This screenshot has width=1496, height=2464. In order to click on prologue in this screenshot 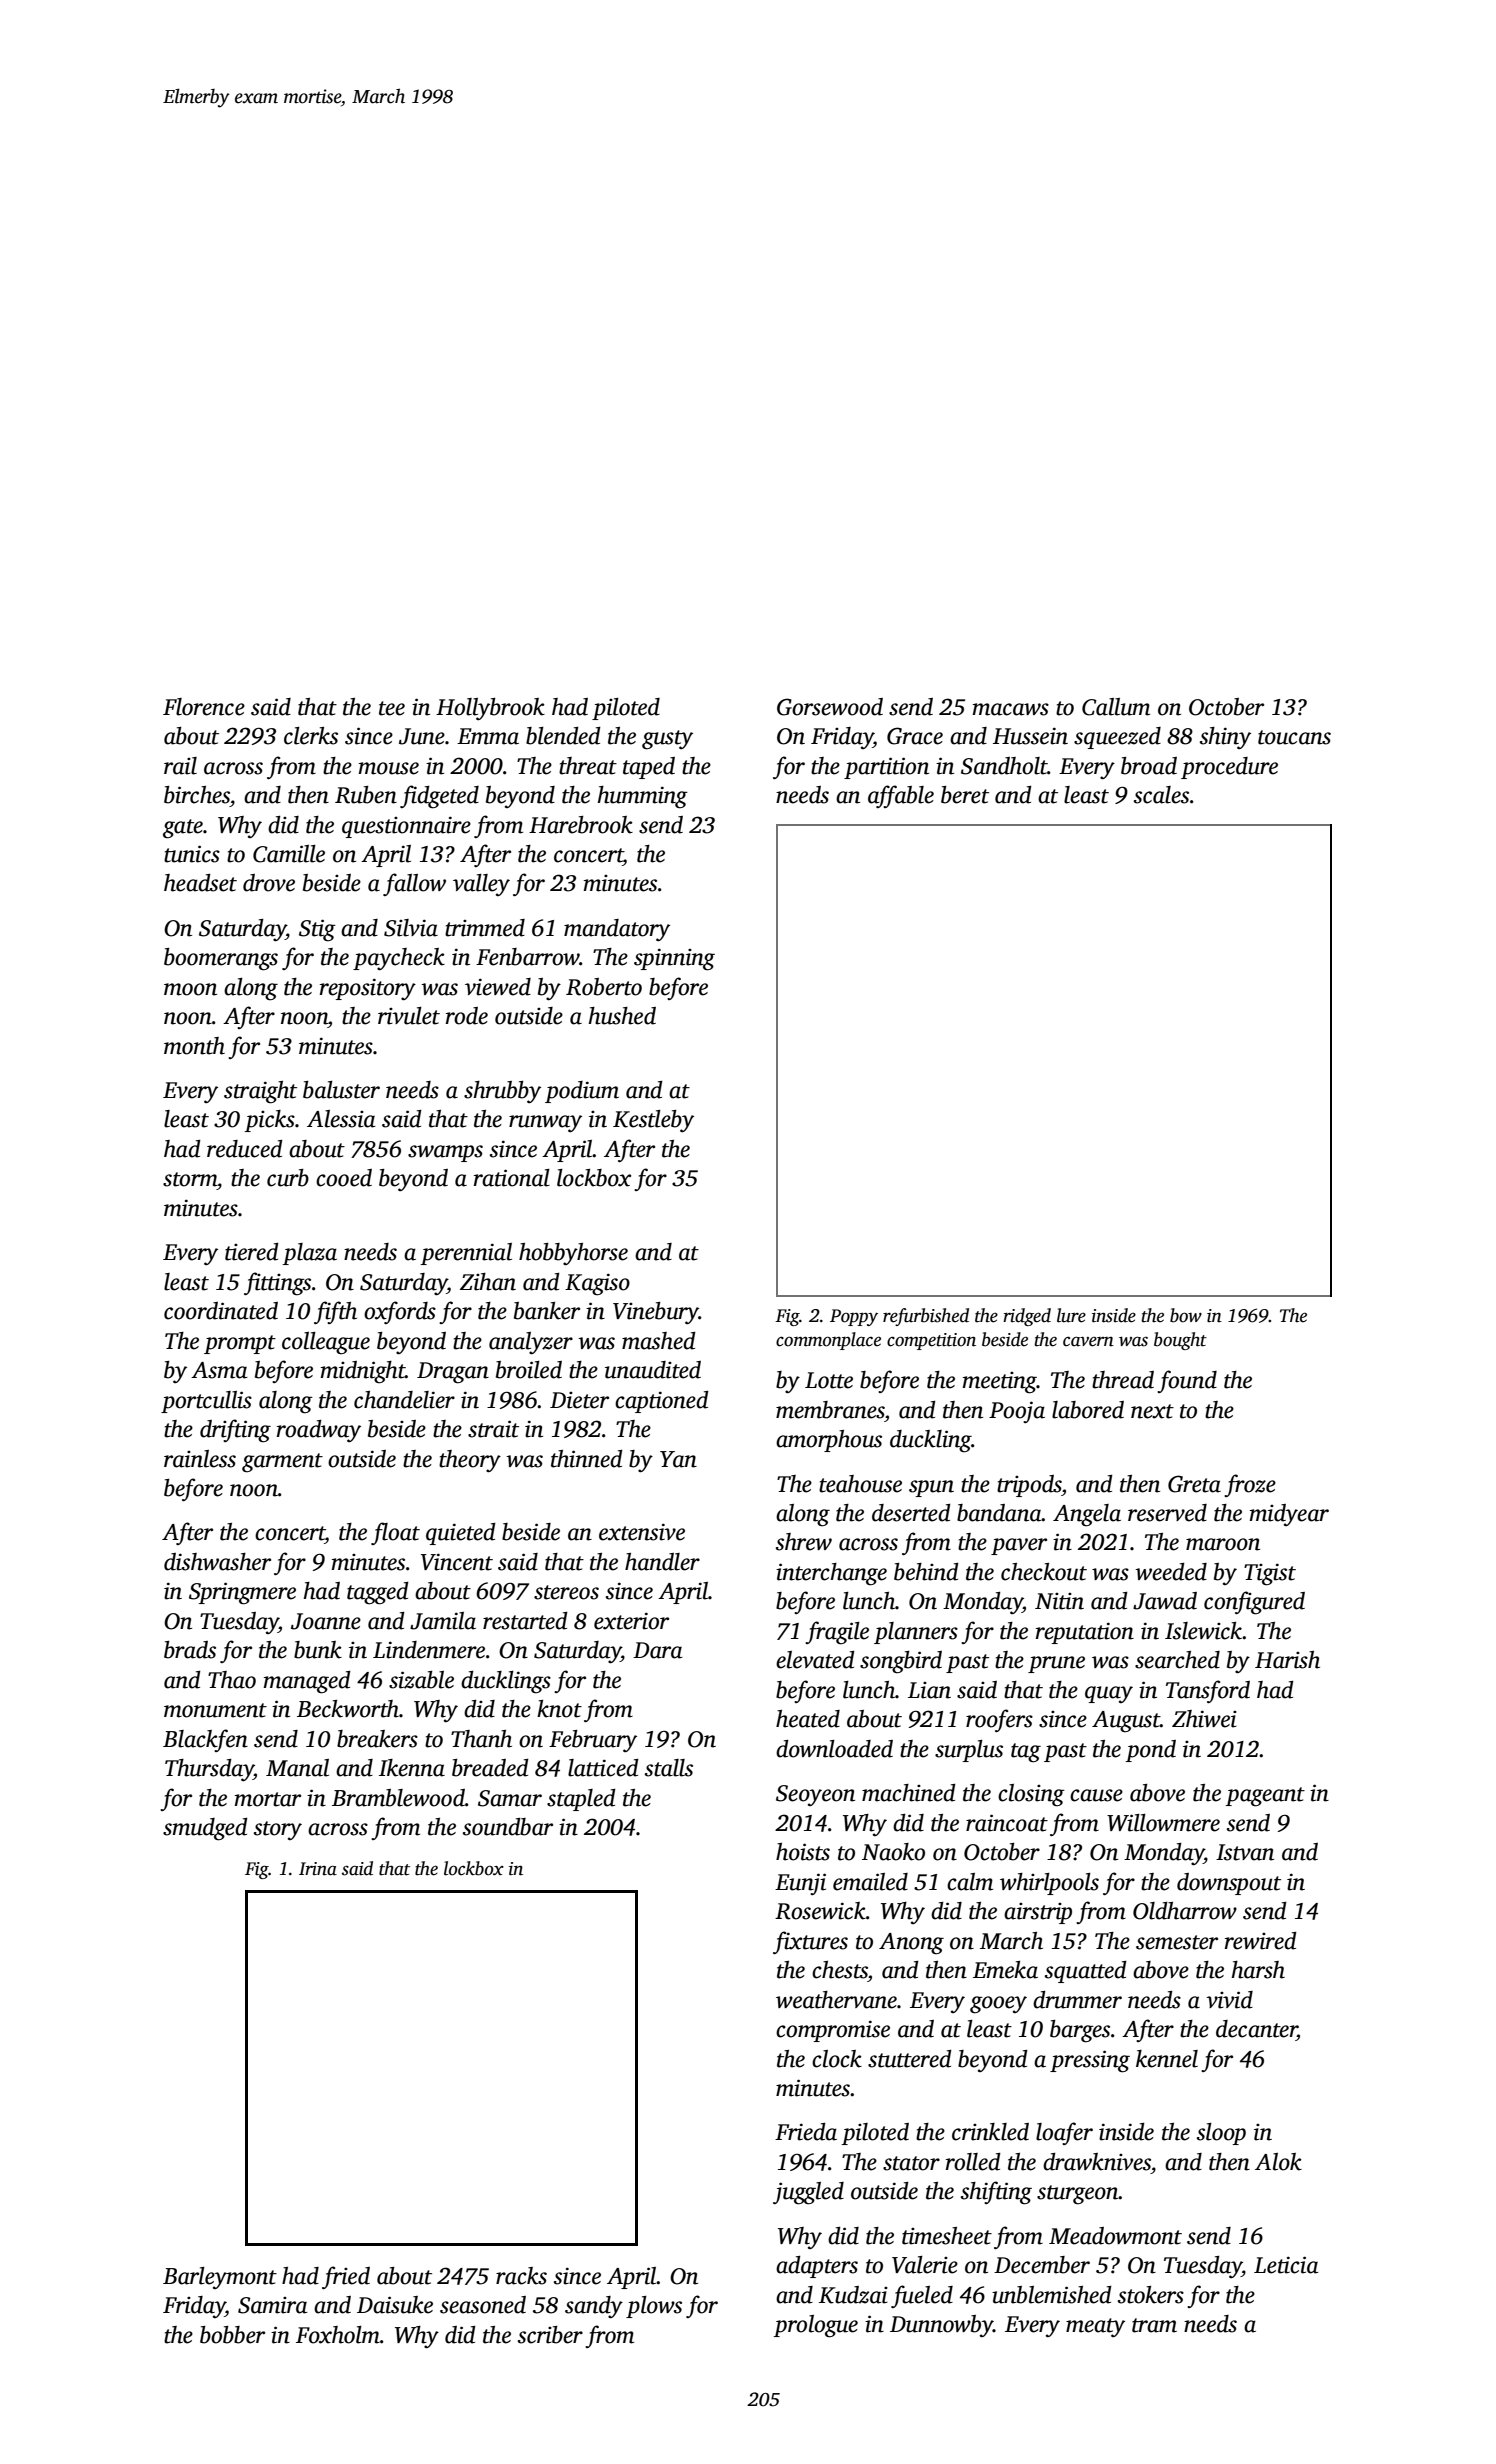, I will do `click(816, 2326)`.
